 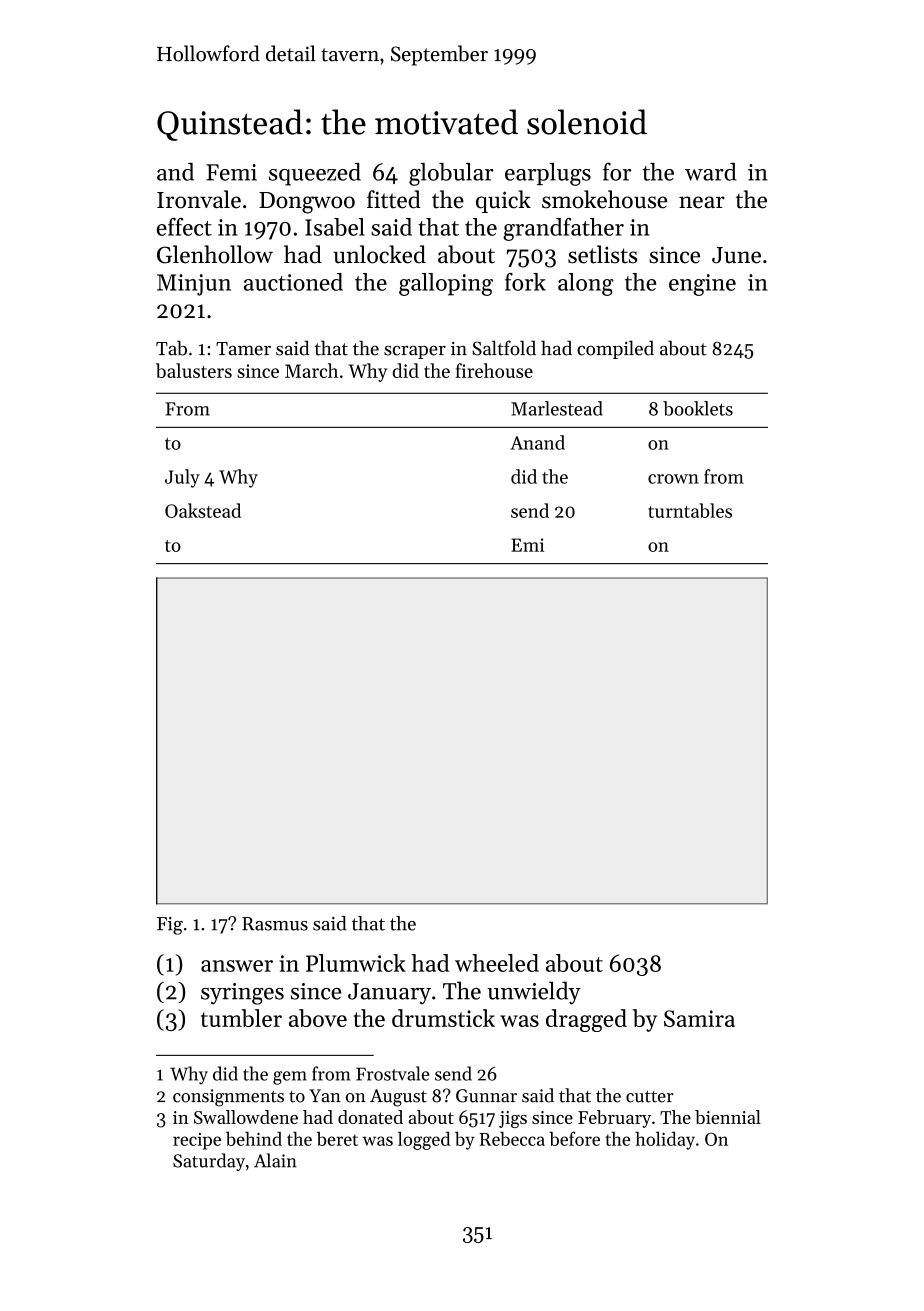 What do you see at coordinates (699, 1018) in the page?
I see `Samira` at bounding box center [699, 1018].
